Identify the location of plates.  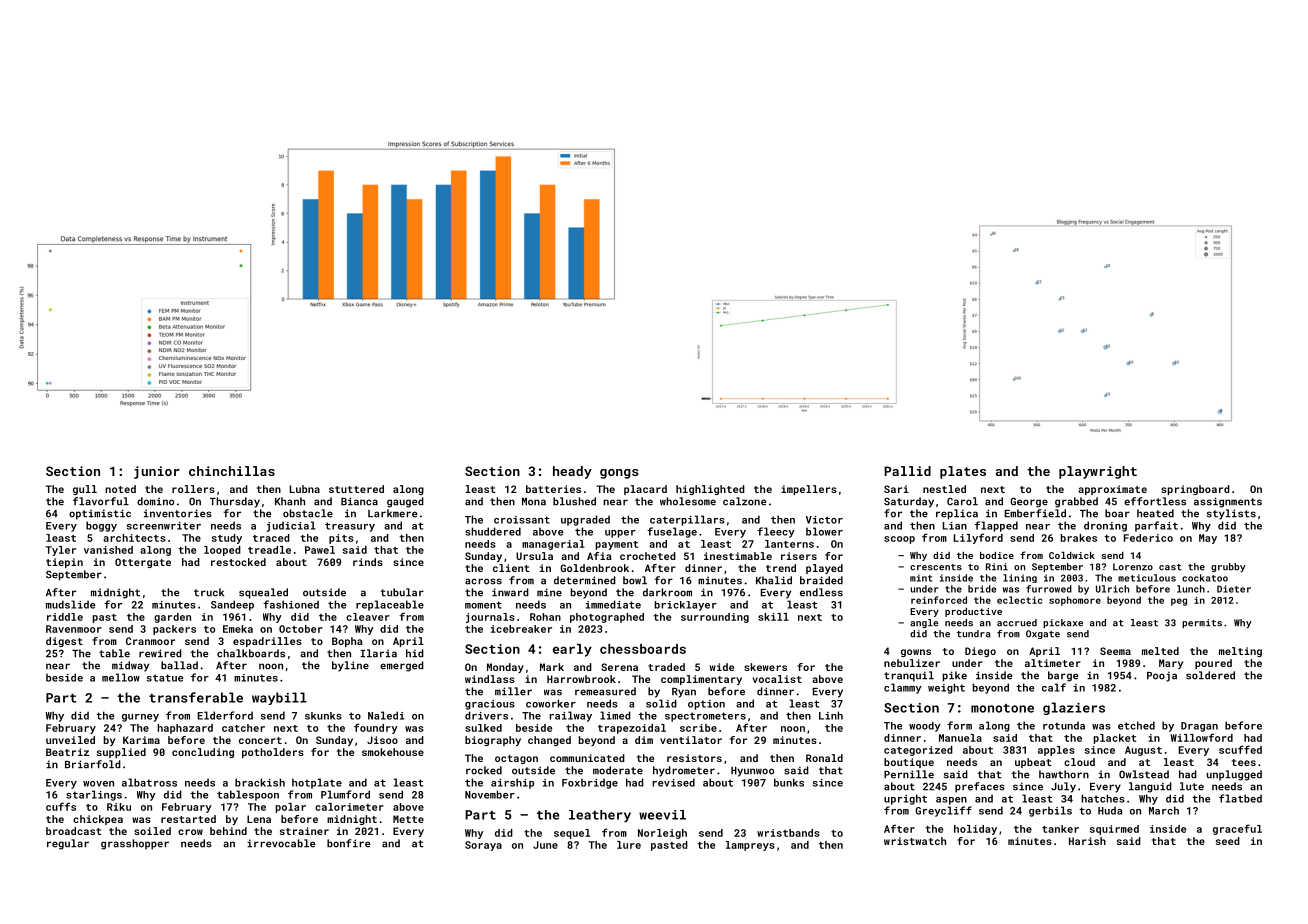
(963, 472).
